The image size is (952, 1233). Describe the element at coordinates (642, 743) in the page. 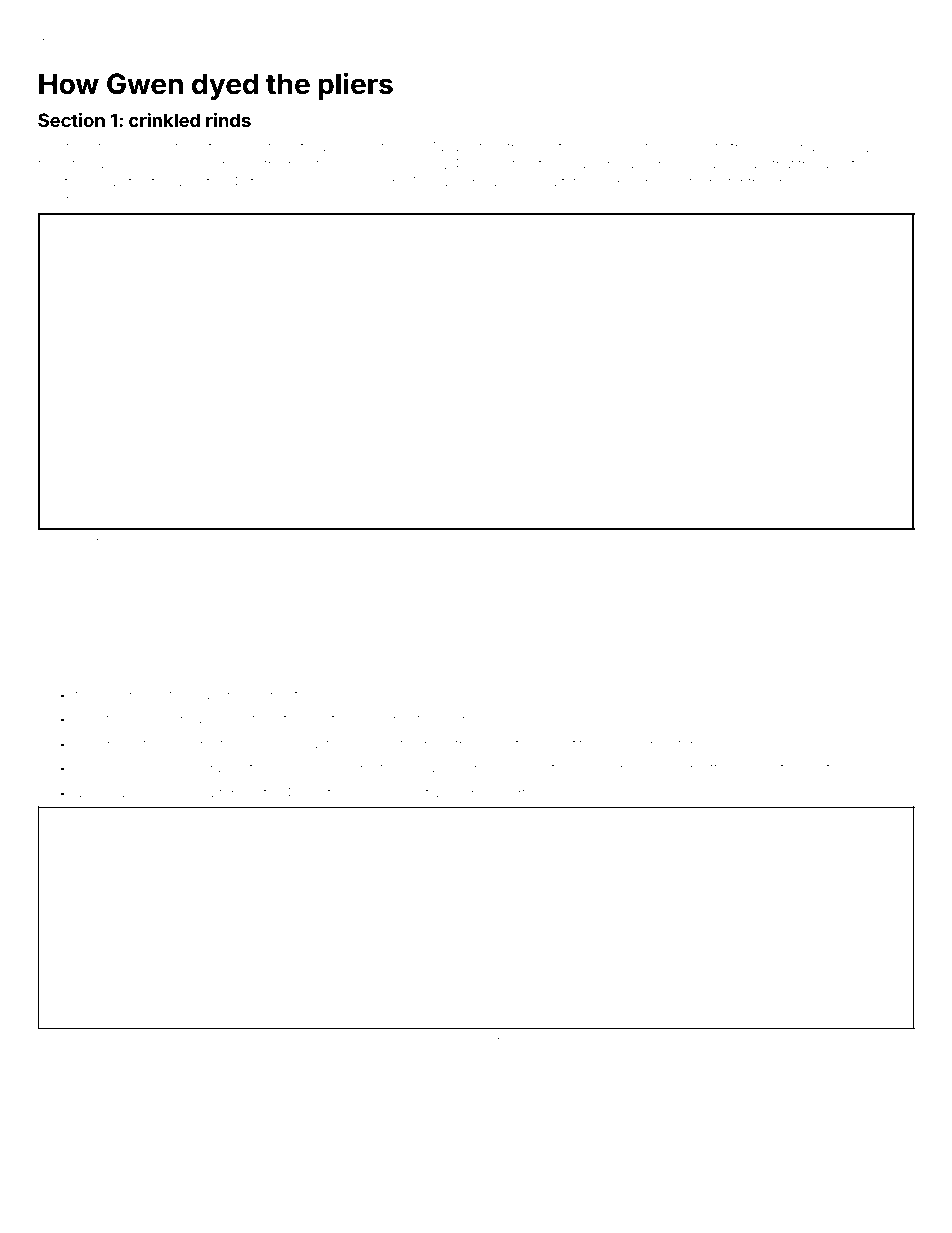

I see `Sven` at that location.
